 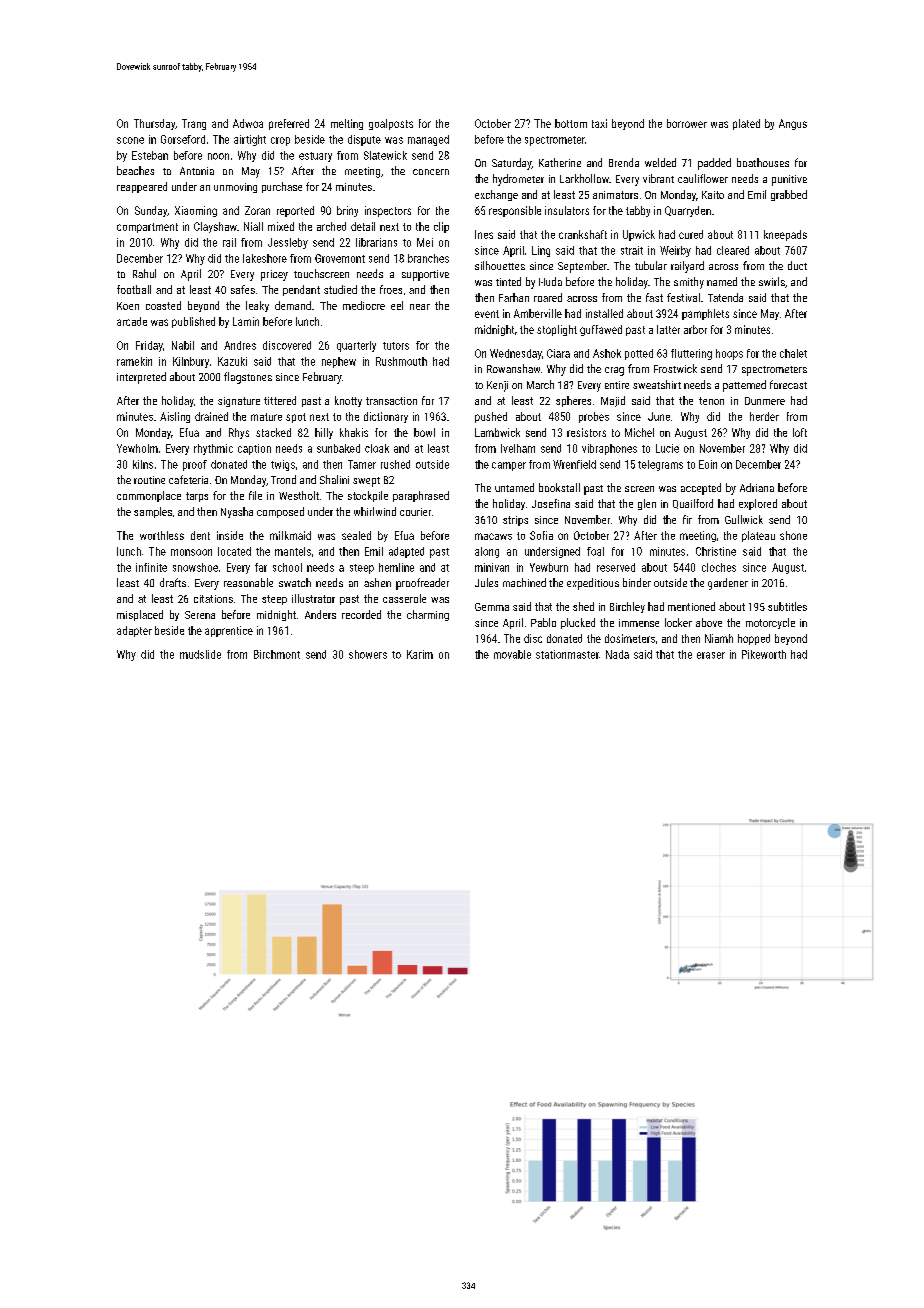 What do you see at coordinates (280, 141) in the screenshot?
I see `crop` at bounding box center [280, 141].
